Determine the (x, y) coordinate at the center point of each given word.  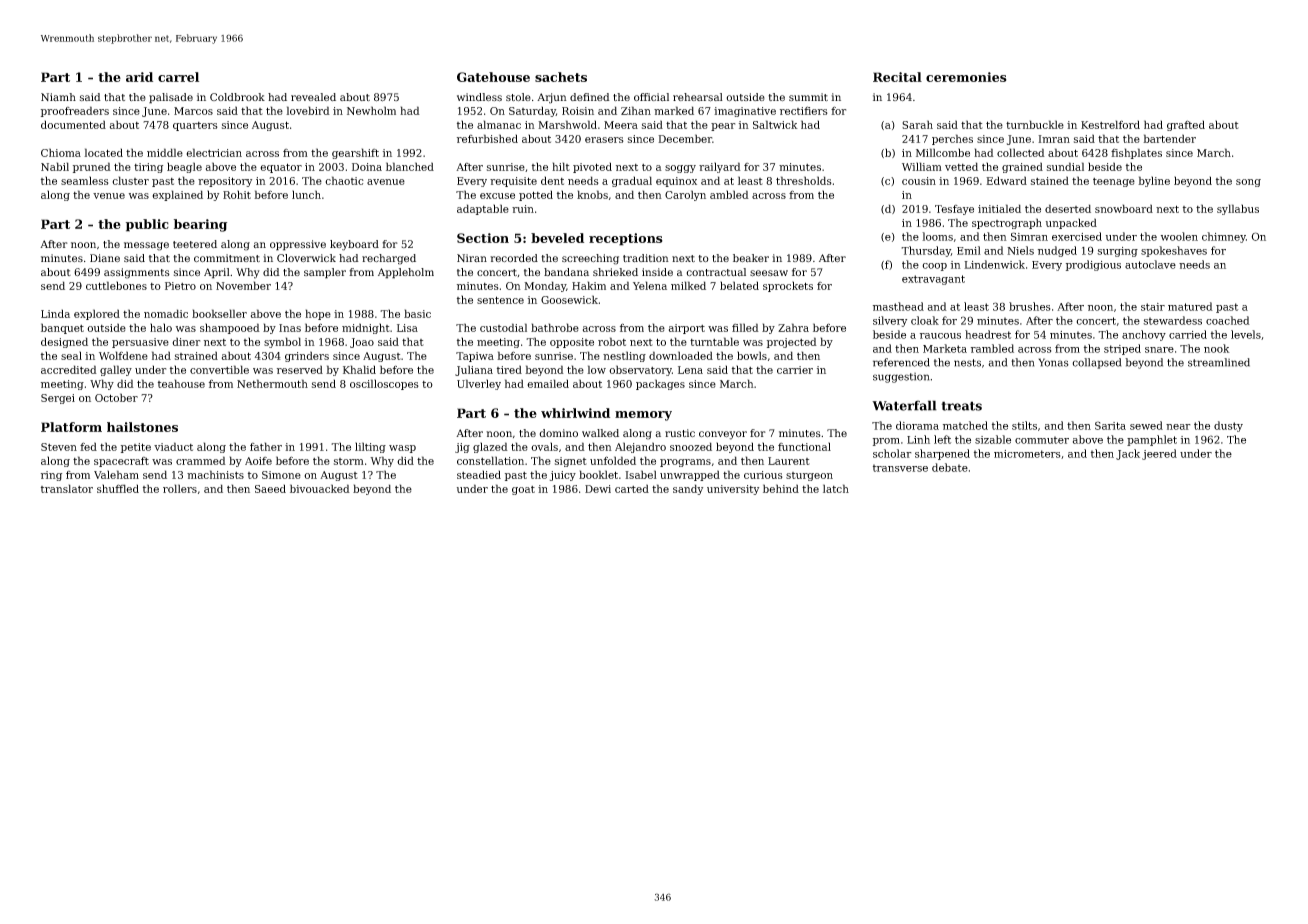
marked (674, 110)
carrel (178, 77)
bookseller (219, 313)
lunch (306, 194)
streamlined (1219, 362)
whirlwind (575, 413)
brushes (1029, 306)
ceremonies (966, 77)
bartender (1169, 138)
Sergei (58, 399)
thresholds (804, 180)
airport (687, 329)
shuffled (118, 488)
